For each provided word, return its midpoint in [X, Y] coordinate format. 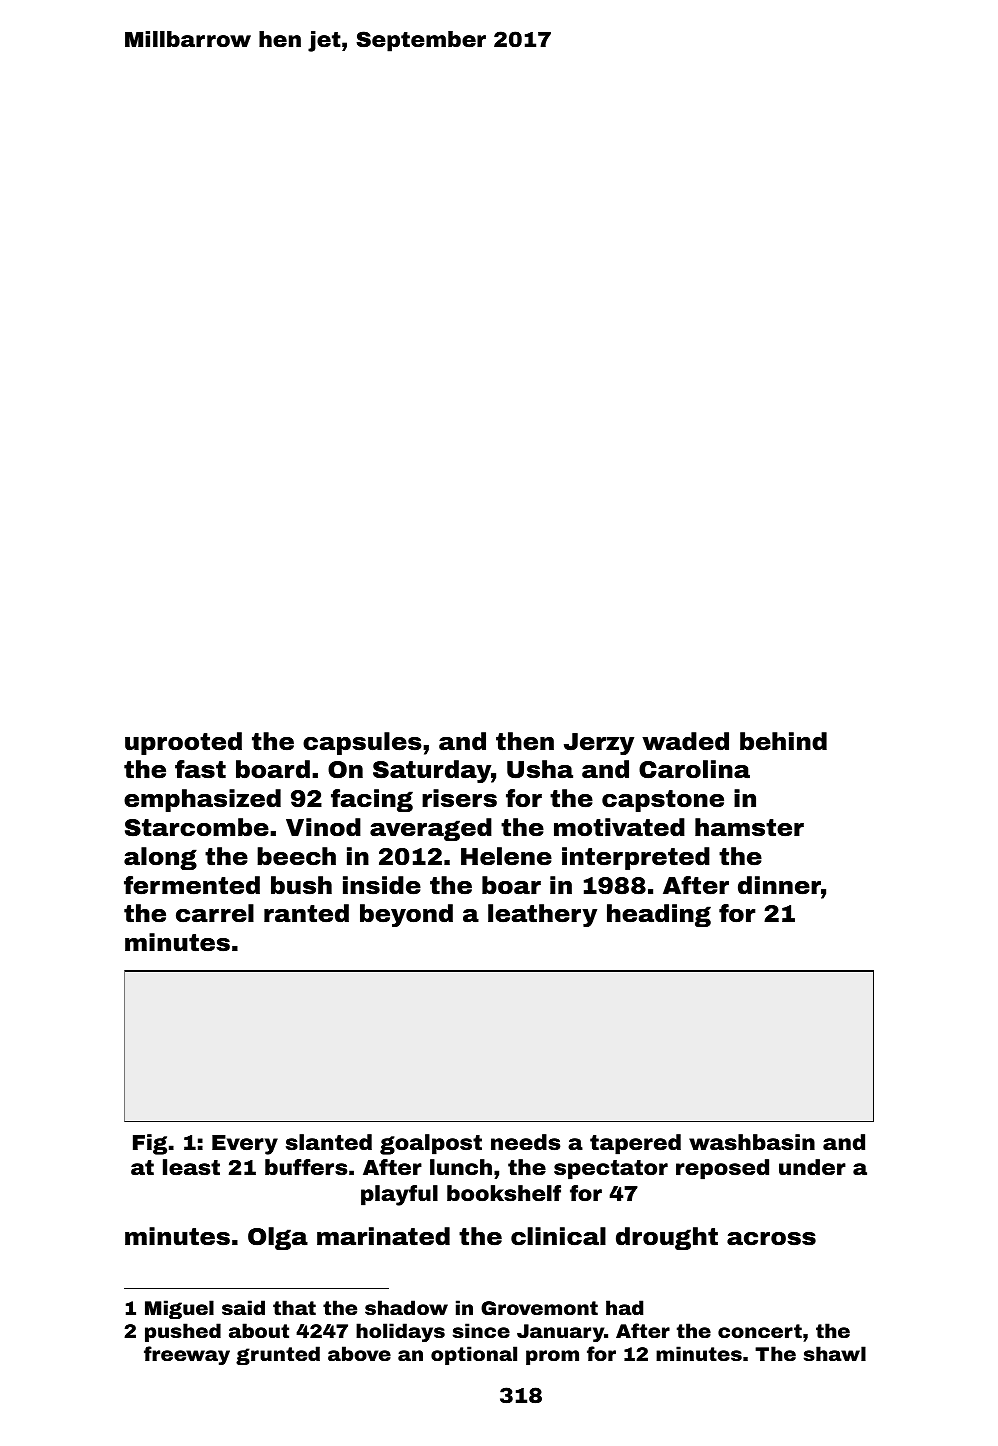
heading [659, 915]
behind [783, 741]
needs [525, 1142]
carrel [215, 913]
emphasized [202, 800]
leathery [542, 915]
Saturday [432, 771]
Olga [278, 1238]
